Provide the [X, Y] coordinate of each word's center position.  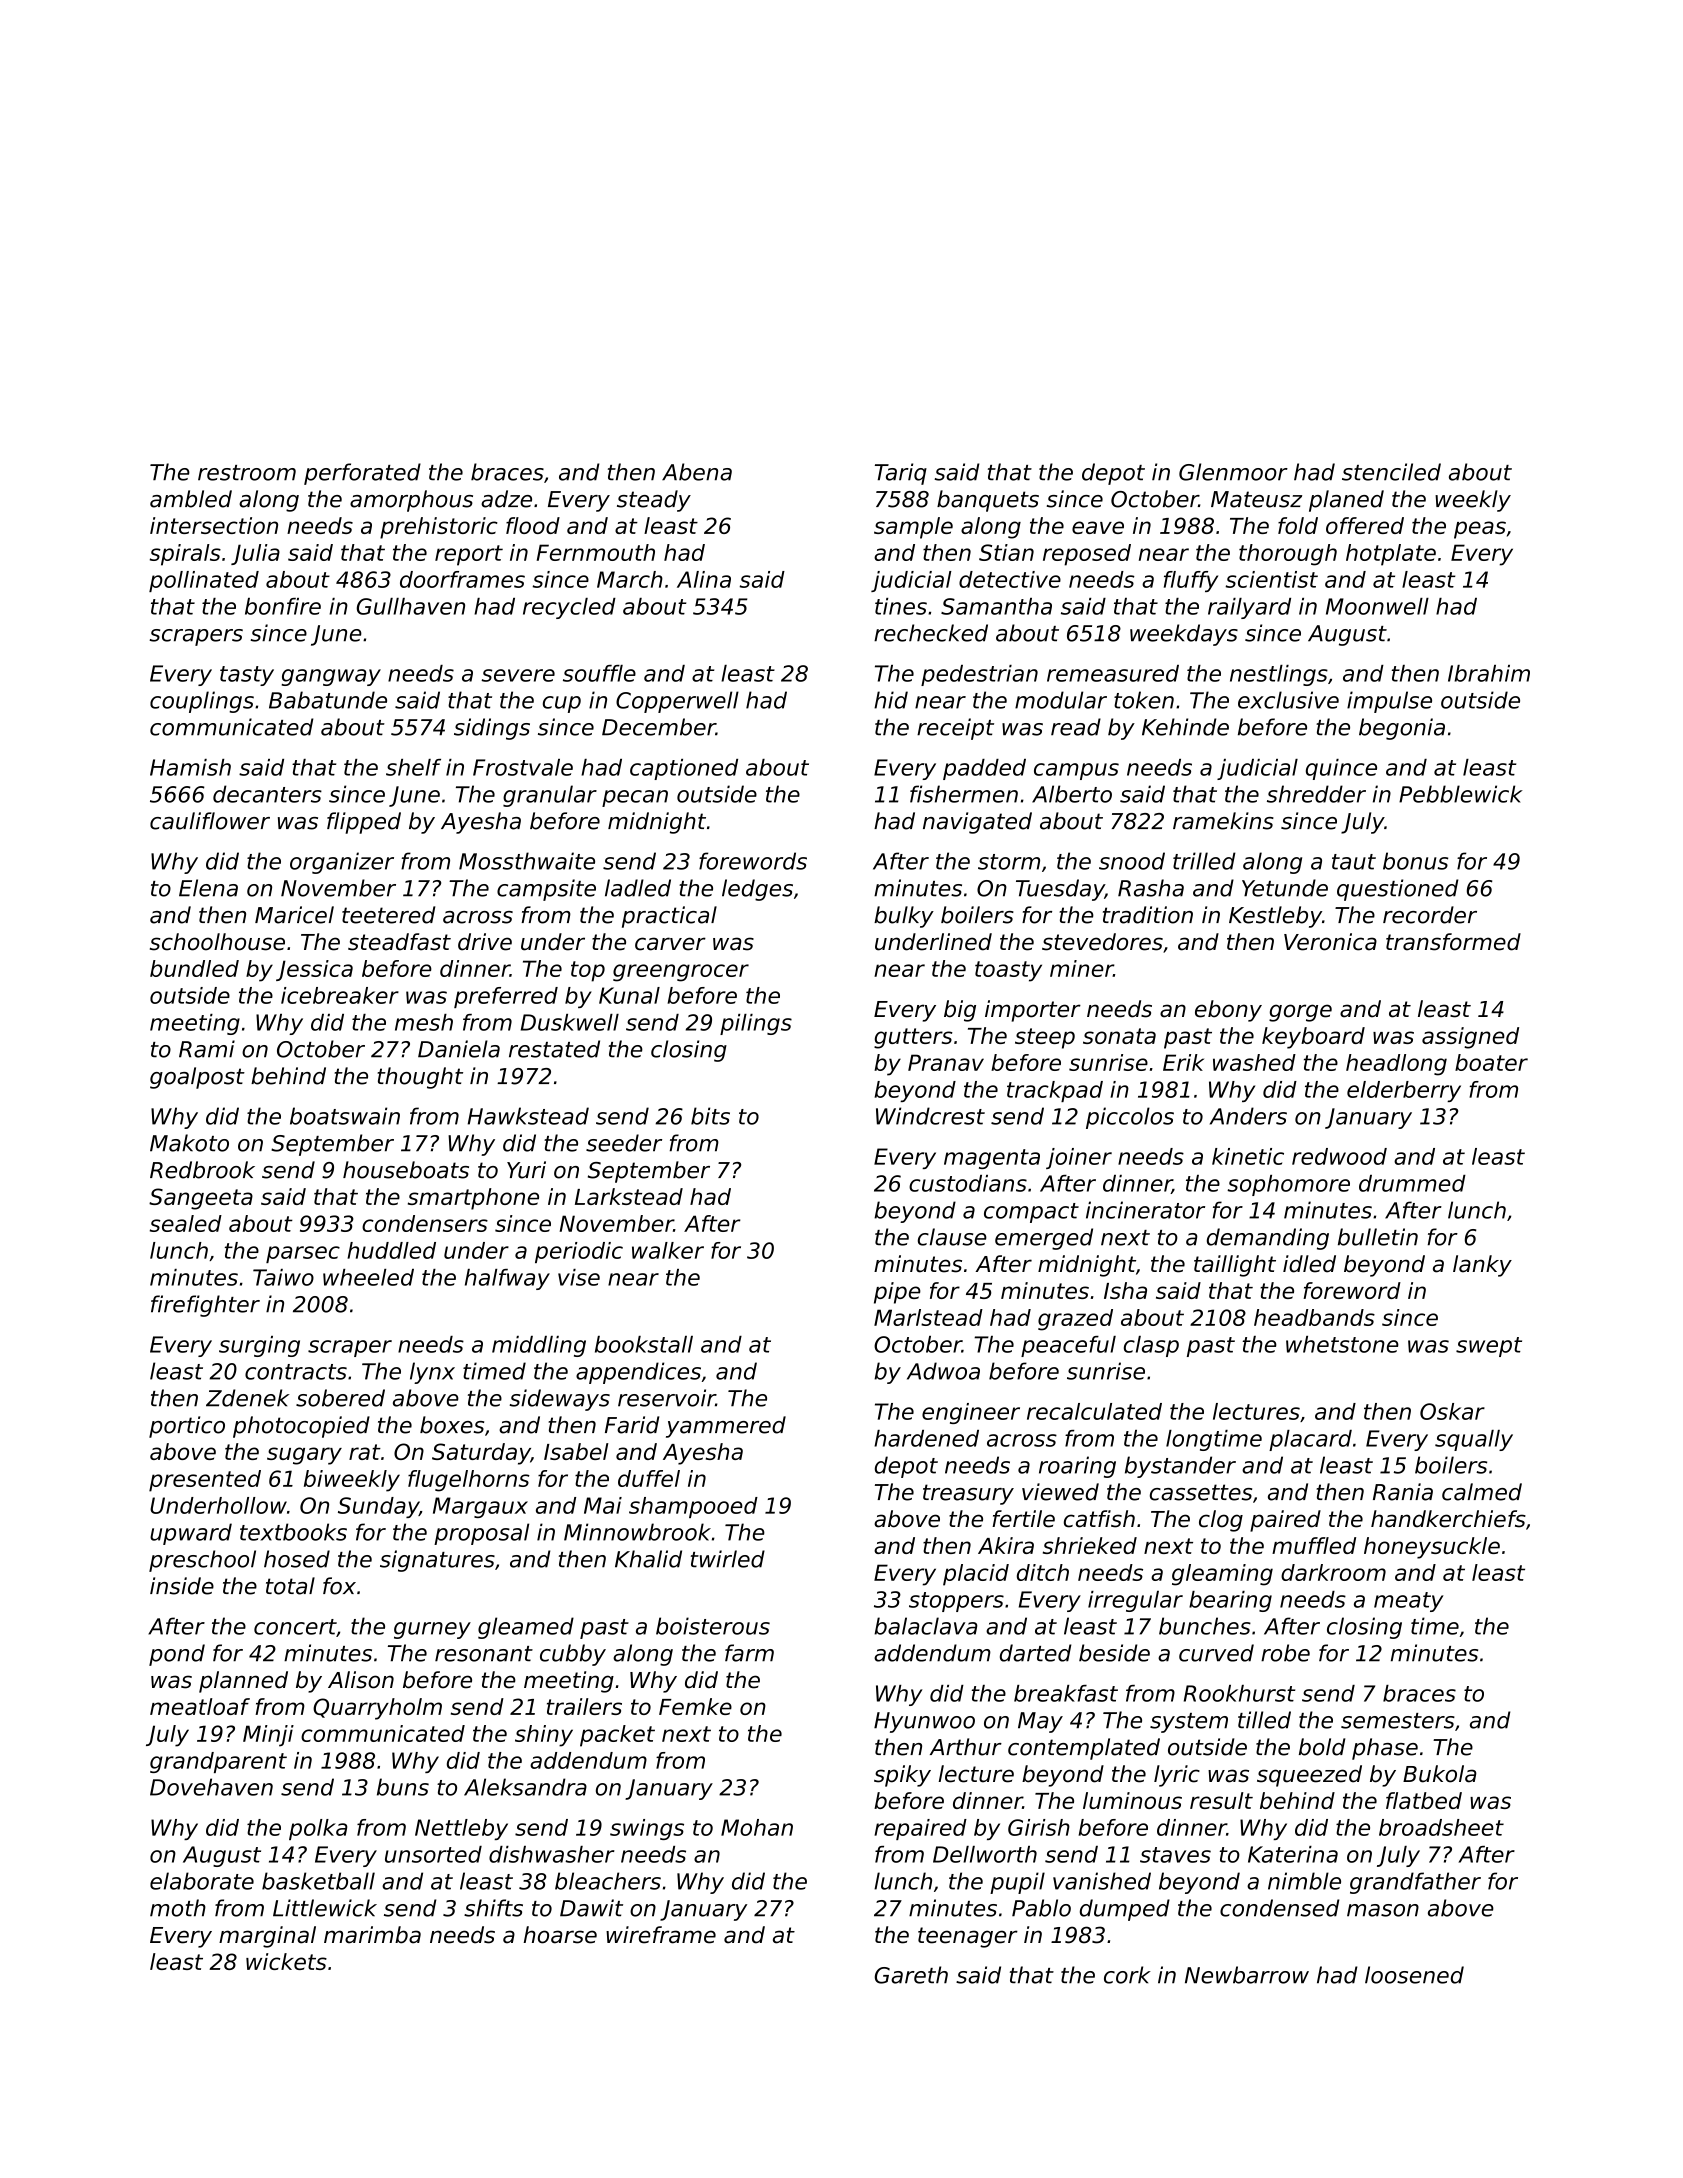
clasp [1151, 1346]
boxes [452, 1425]
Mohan [757, 1827]
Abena [697, 472]
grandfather [1415, 1883]
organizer [342, 863]
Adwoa [943, 1371]
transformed [1453, 942]
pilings [756, 1024]
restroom [247, 473]
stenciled [1391, 472]
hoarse [560, 1935]
